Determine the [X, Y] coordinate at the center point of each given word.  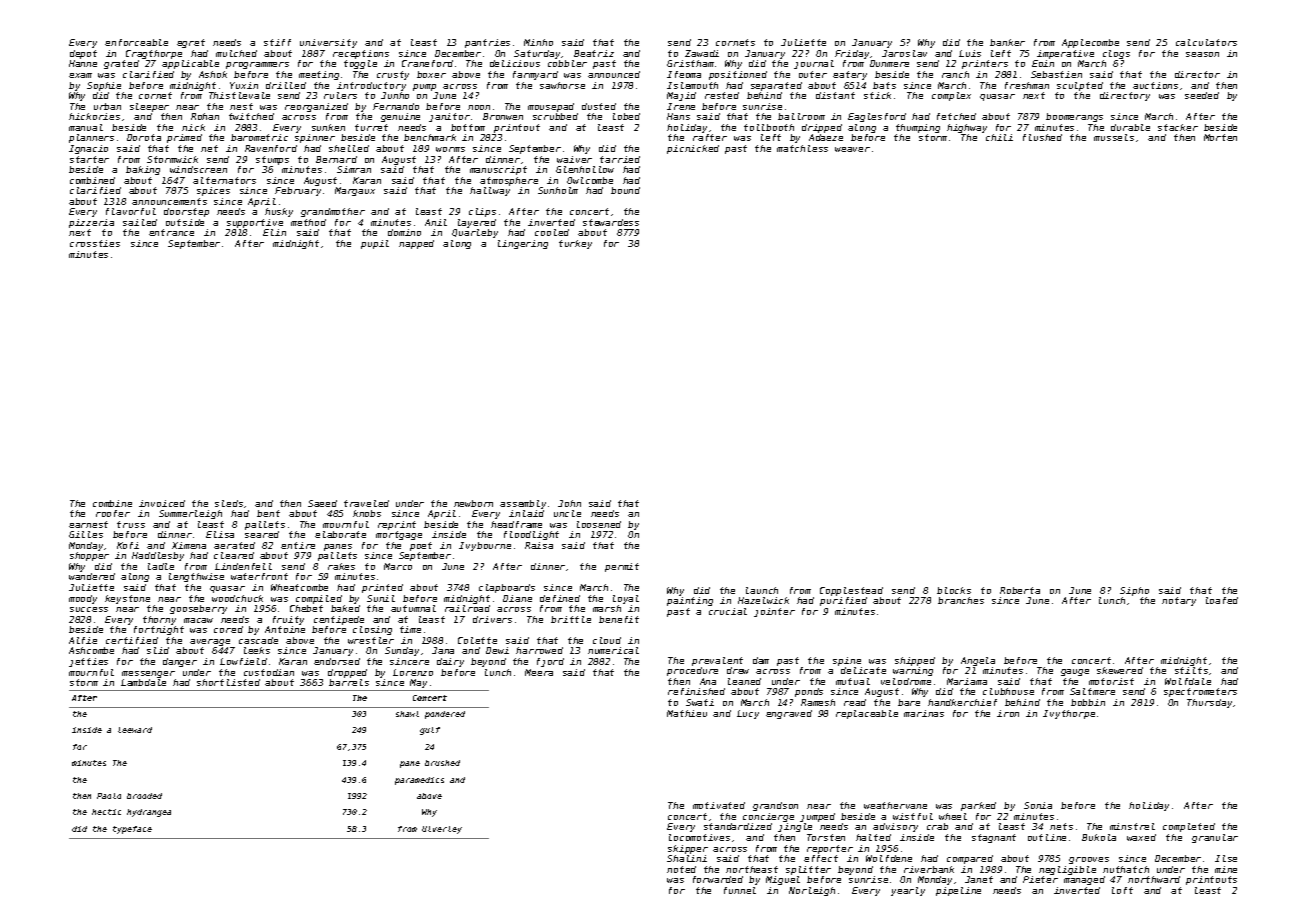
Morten [1220, 137]
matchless [802, 148]
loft [1122, 890]
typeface [132, 830]
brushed [442, 763]
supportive [255, 223]
